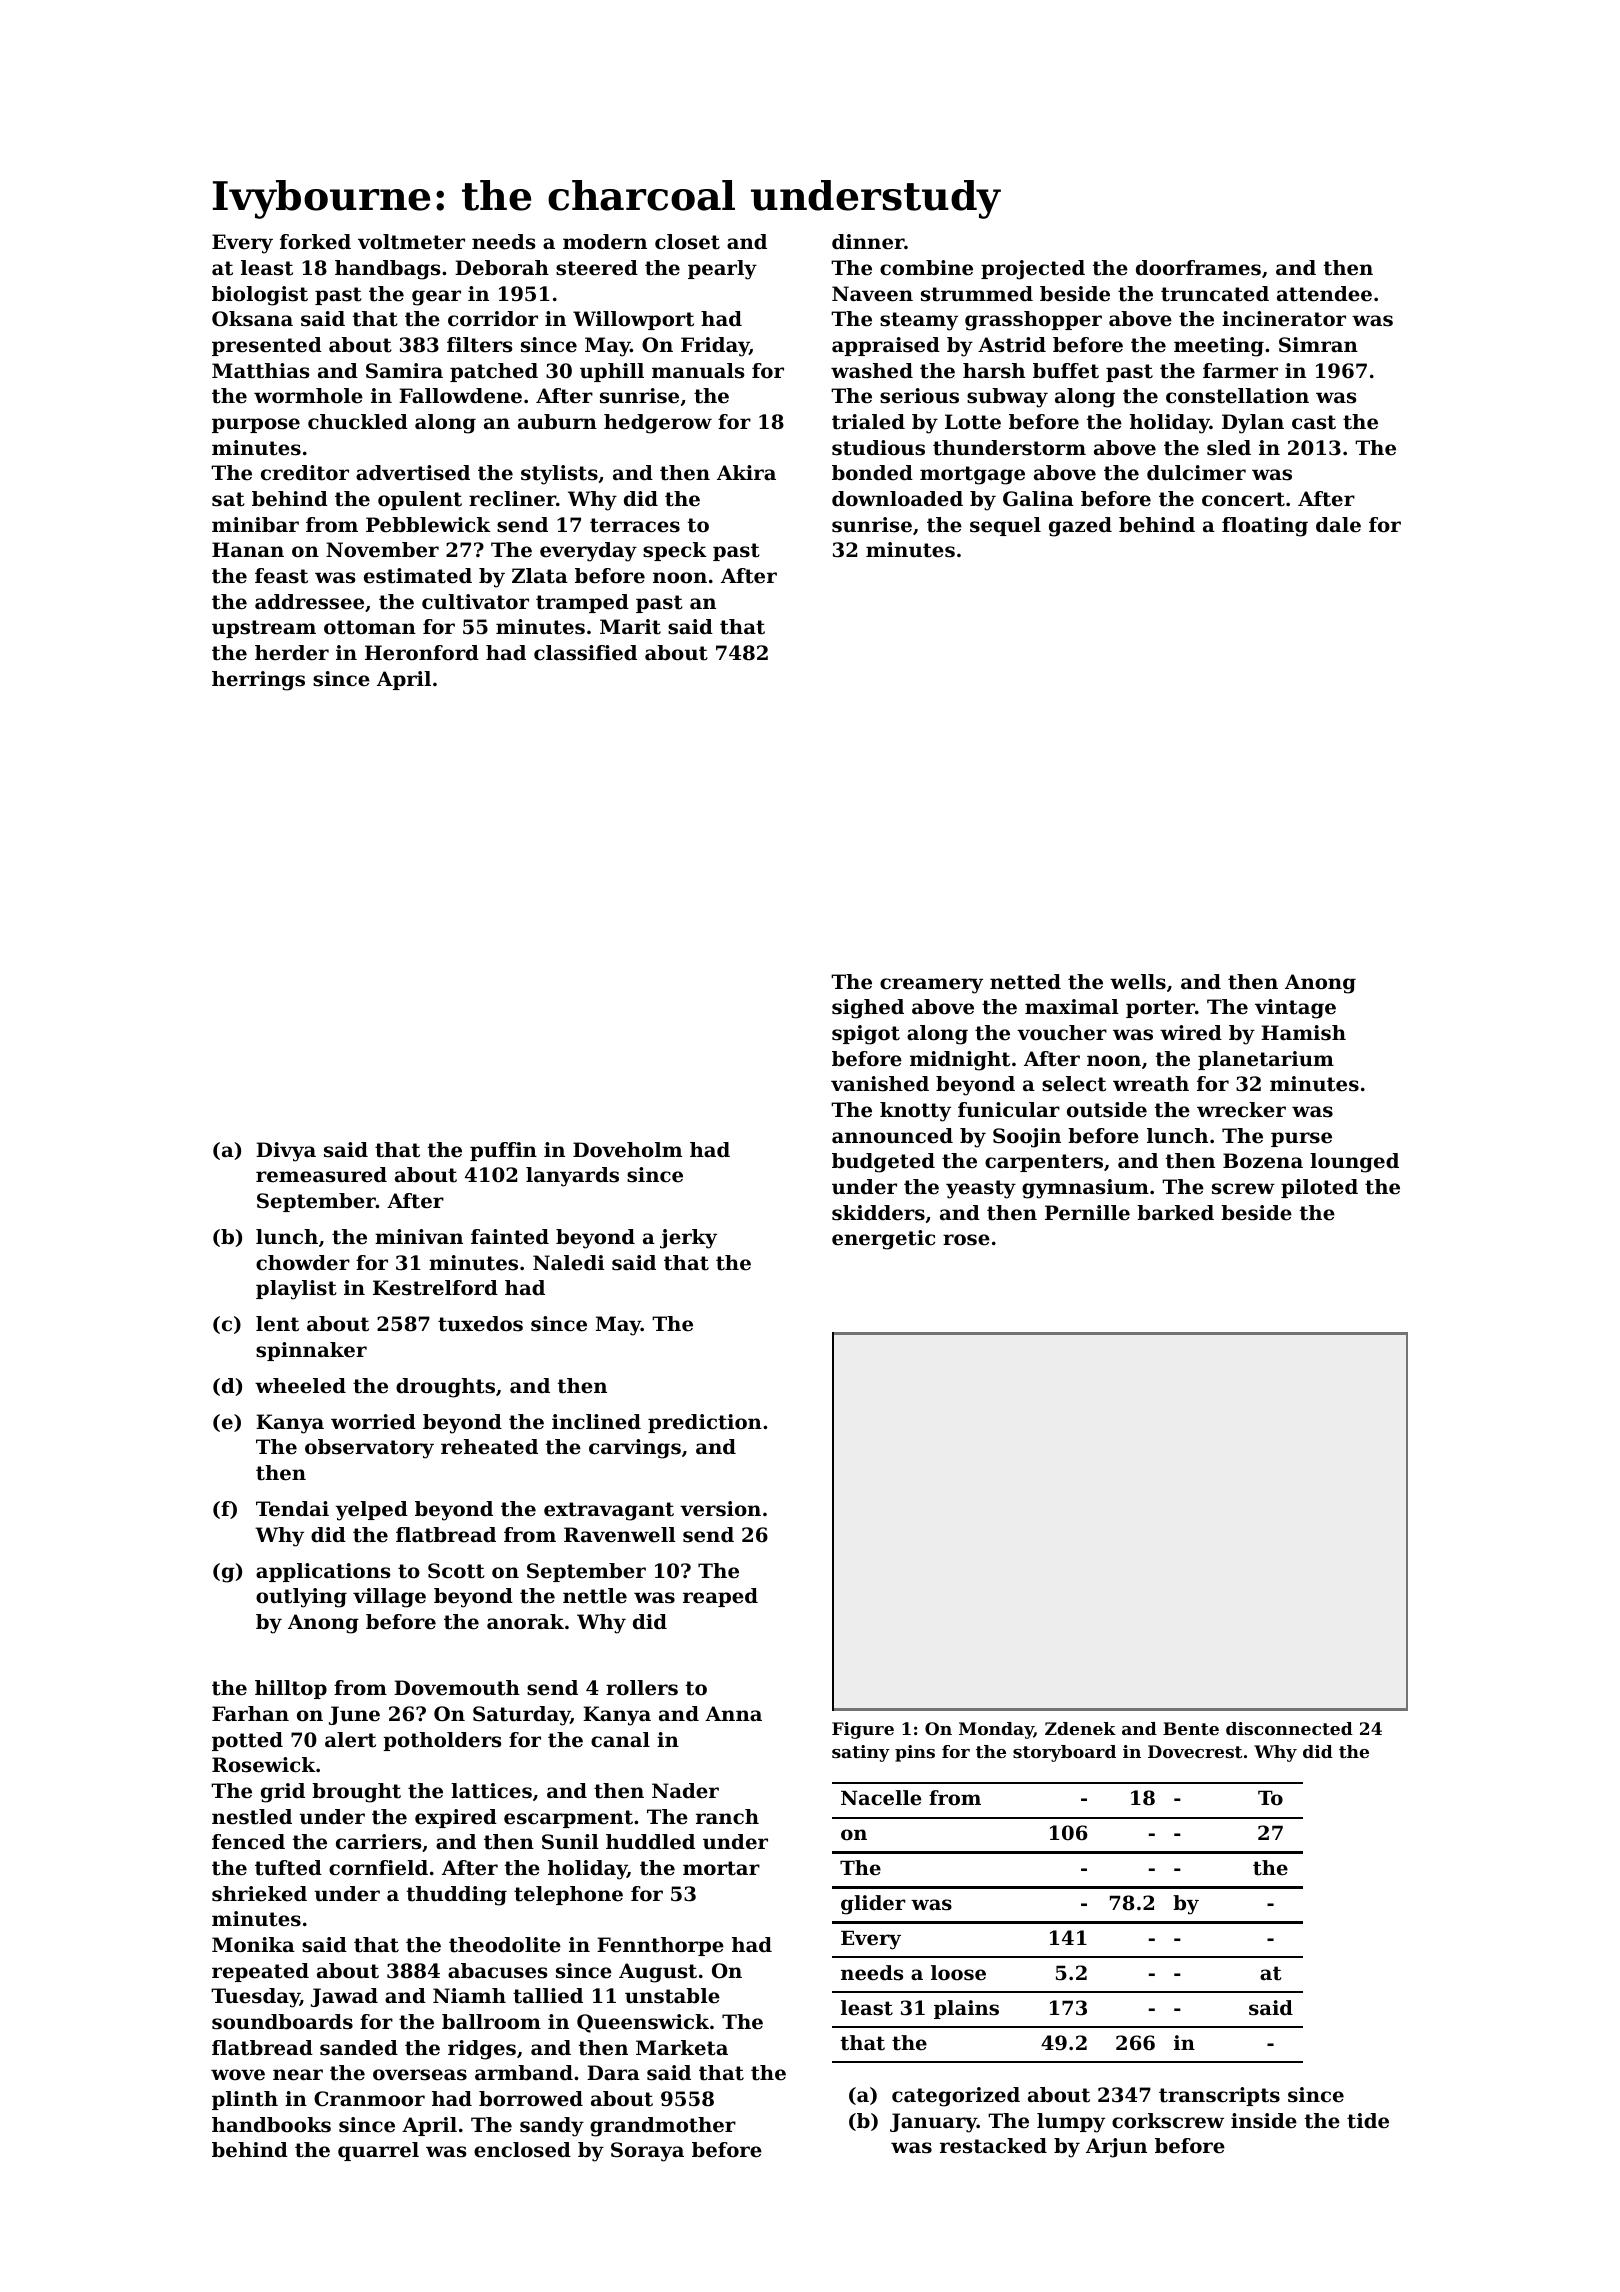  What do you see at coordinates (1240, 371) in the screenshot?
I see `farmer` at bounding box center [1240, 371].
